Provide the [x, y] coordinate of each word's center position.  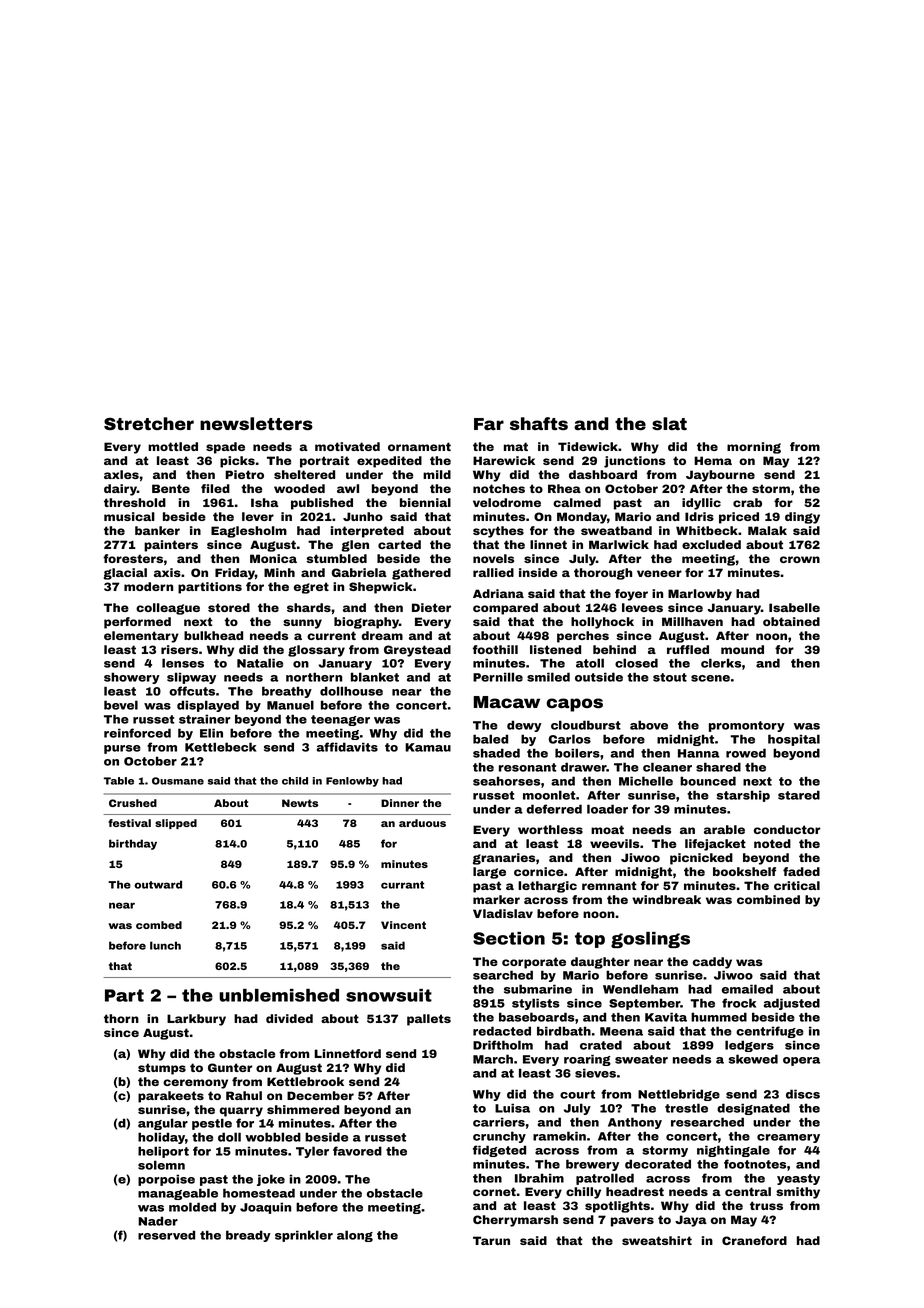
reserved [166, 1235]
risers [179, 649]
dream [382, 635]
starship [743, 796]
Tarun [491, 1240]
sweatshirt [657, 1240]
